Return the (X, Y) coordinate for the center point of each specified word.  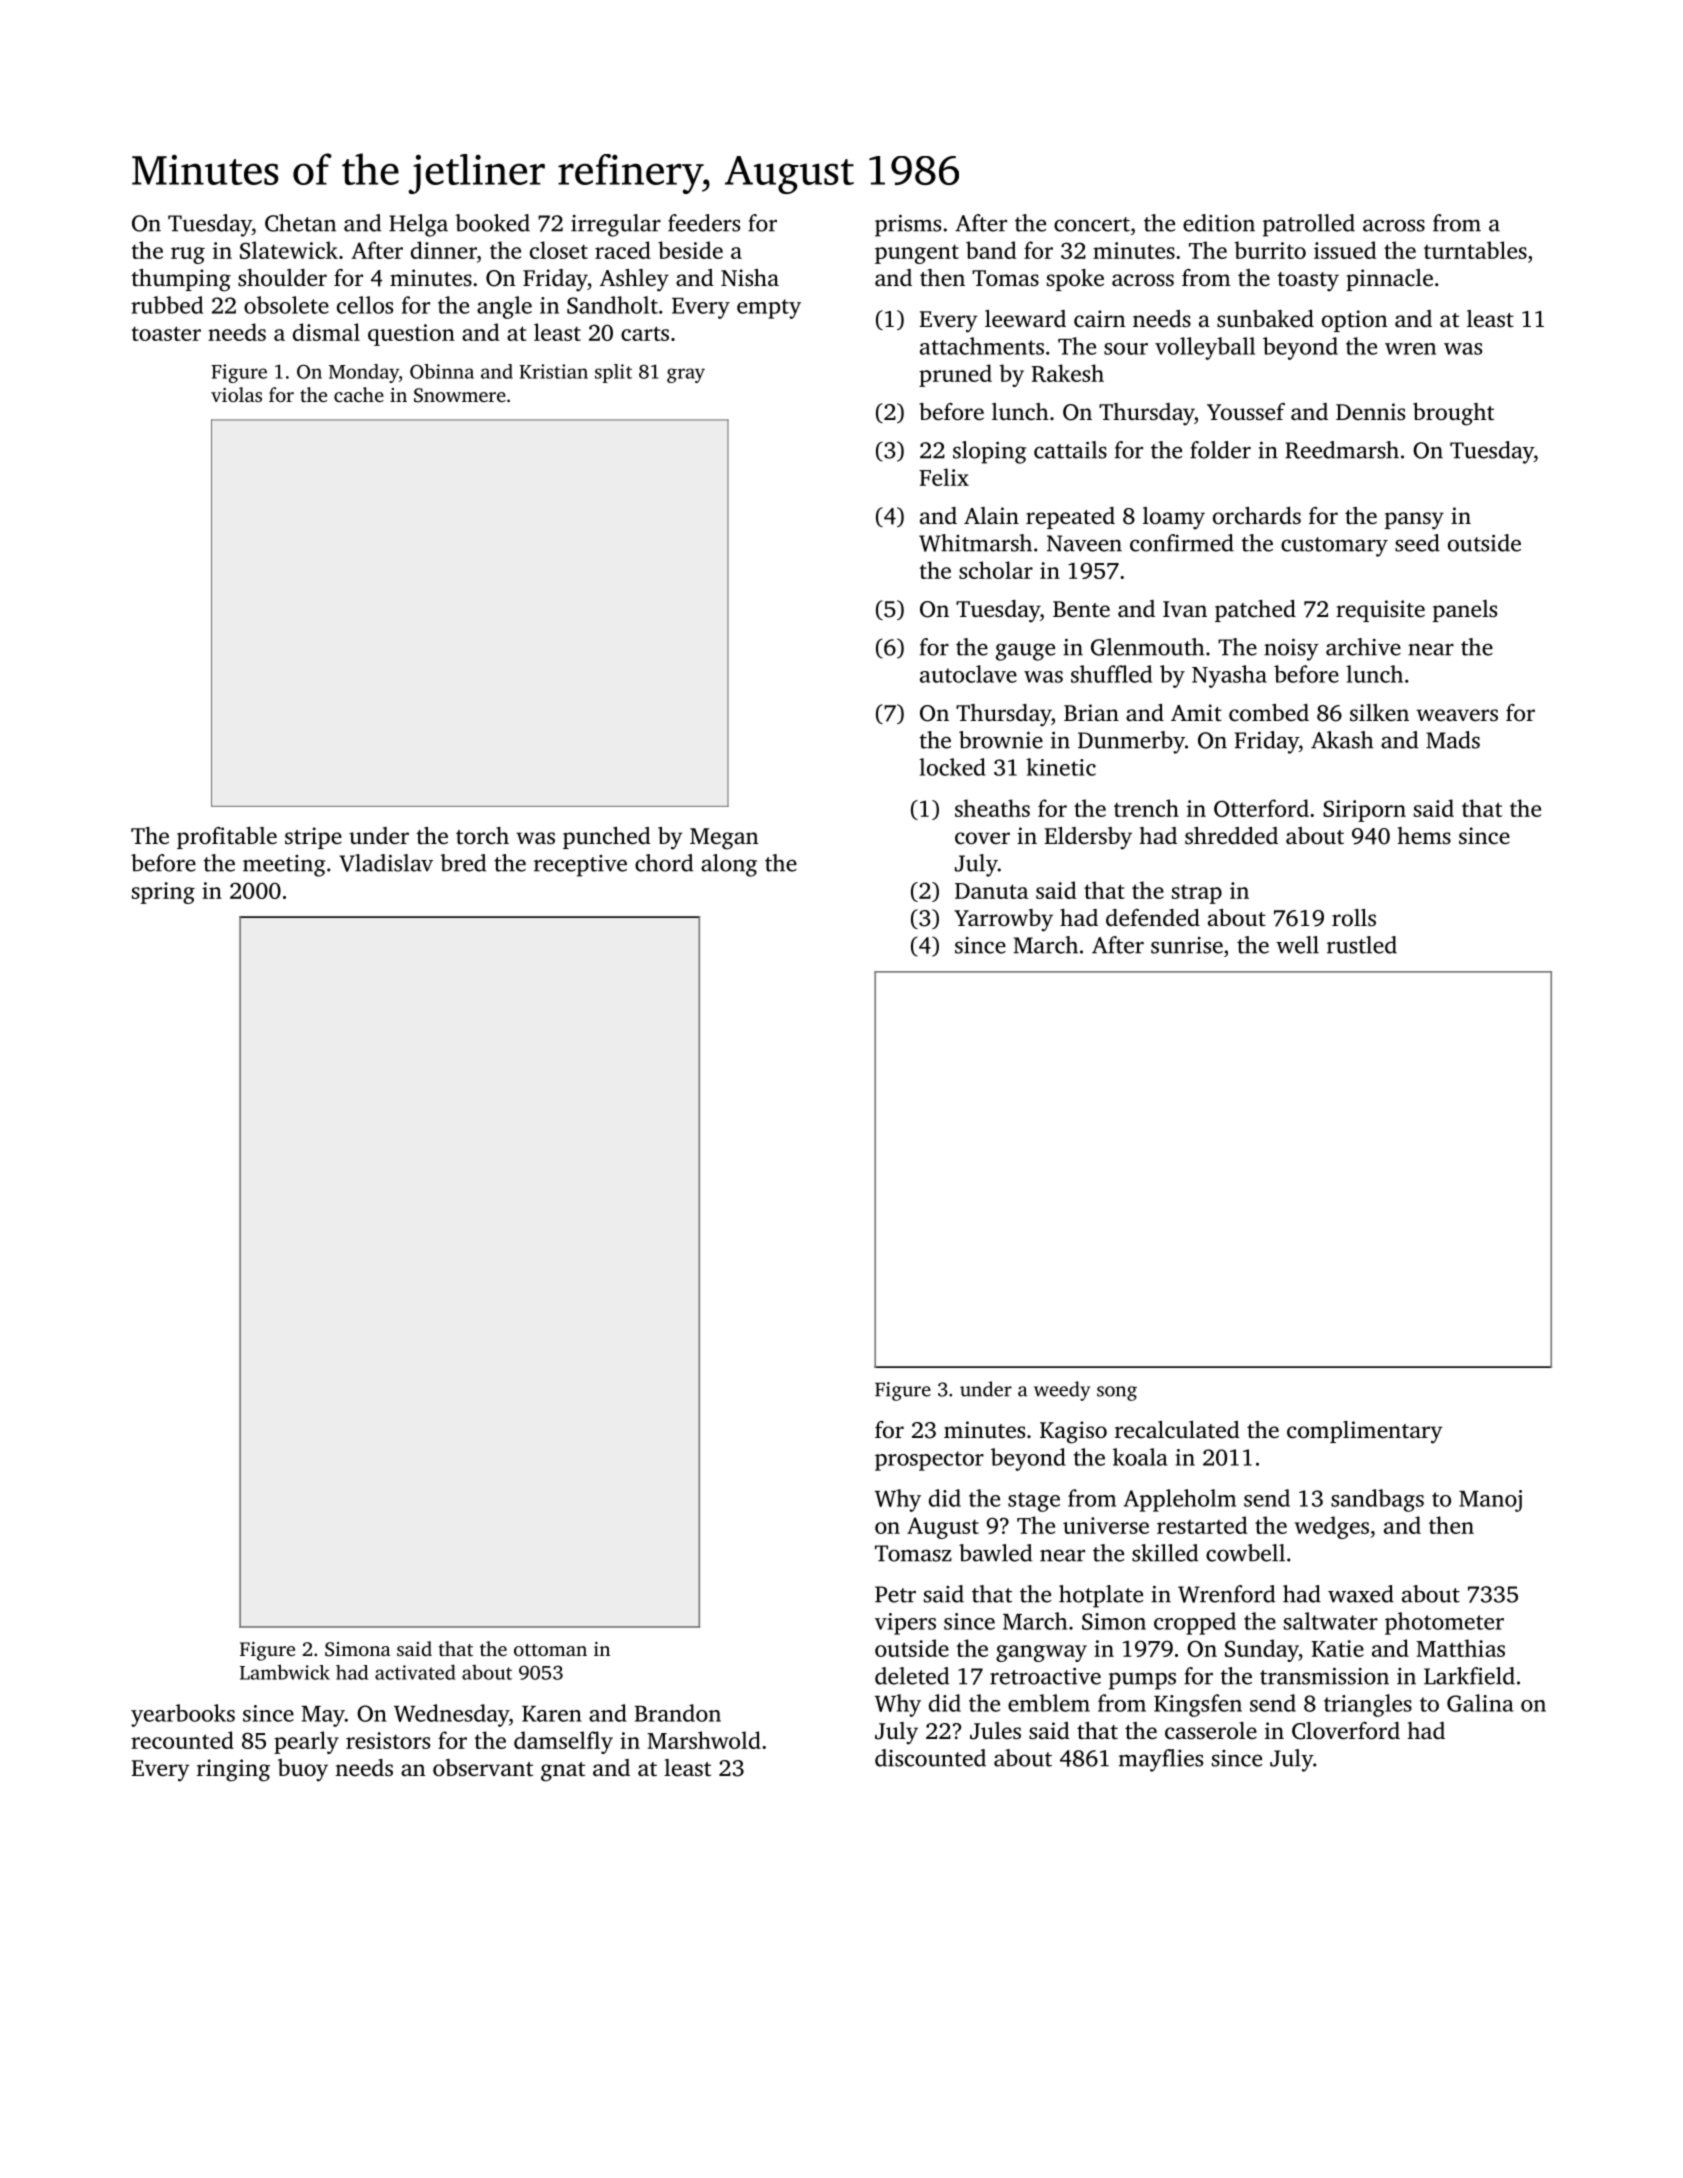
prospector (929, 1461)
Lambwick (285, 1672)
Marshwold (704, 1740)
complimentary (1365, 1432)
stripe (313, 838)
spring (163, 893)
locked (952, 767)
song (1117, 1393)
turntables (1475, 250)
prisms (908, 226)
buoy (303, 1770)
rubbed (167, 305)
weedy (1062, 1391)
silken (1379, 712)
